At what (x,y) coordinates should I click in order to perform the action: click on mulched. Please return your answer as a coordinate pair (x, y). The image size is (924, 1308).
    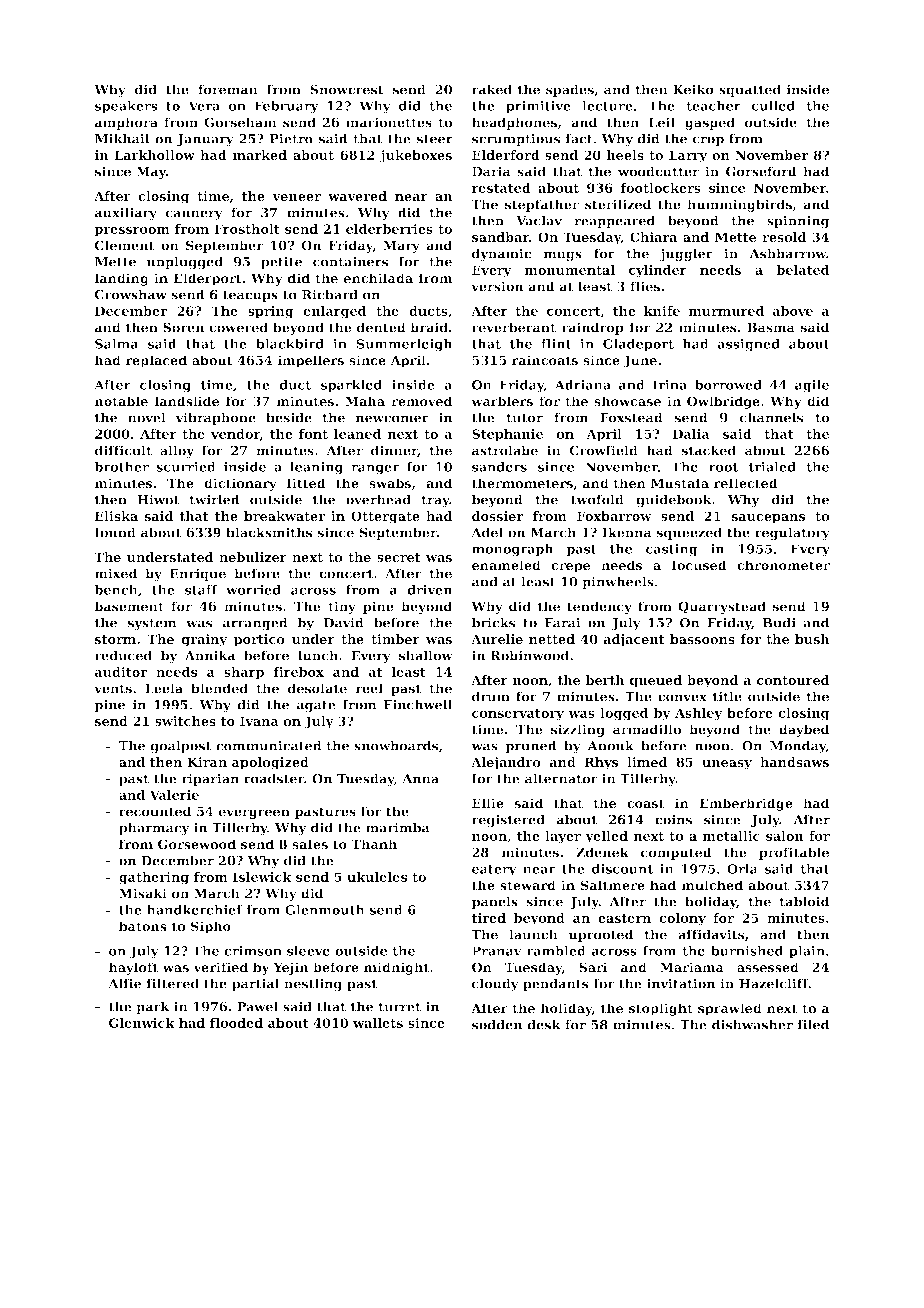
    Looking at the image, I should click on (712, 885).
